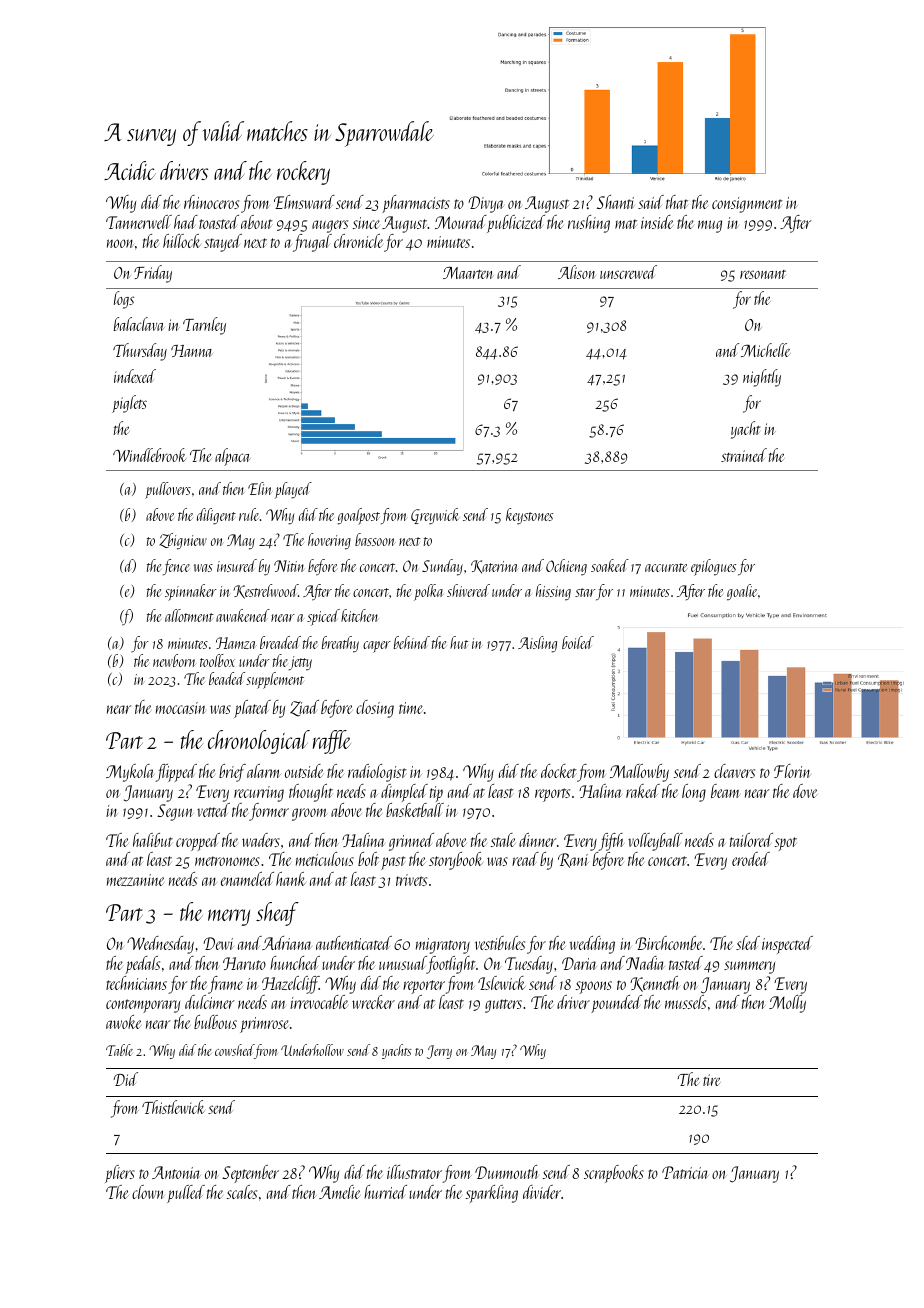  Describe the element at coordinates (516, 224) in the screenshot. I see `publicized` at that location.
